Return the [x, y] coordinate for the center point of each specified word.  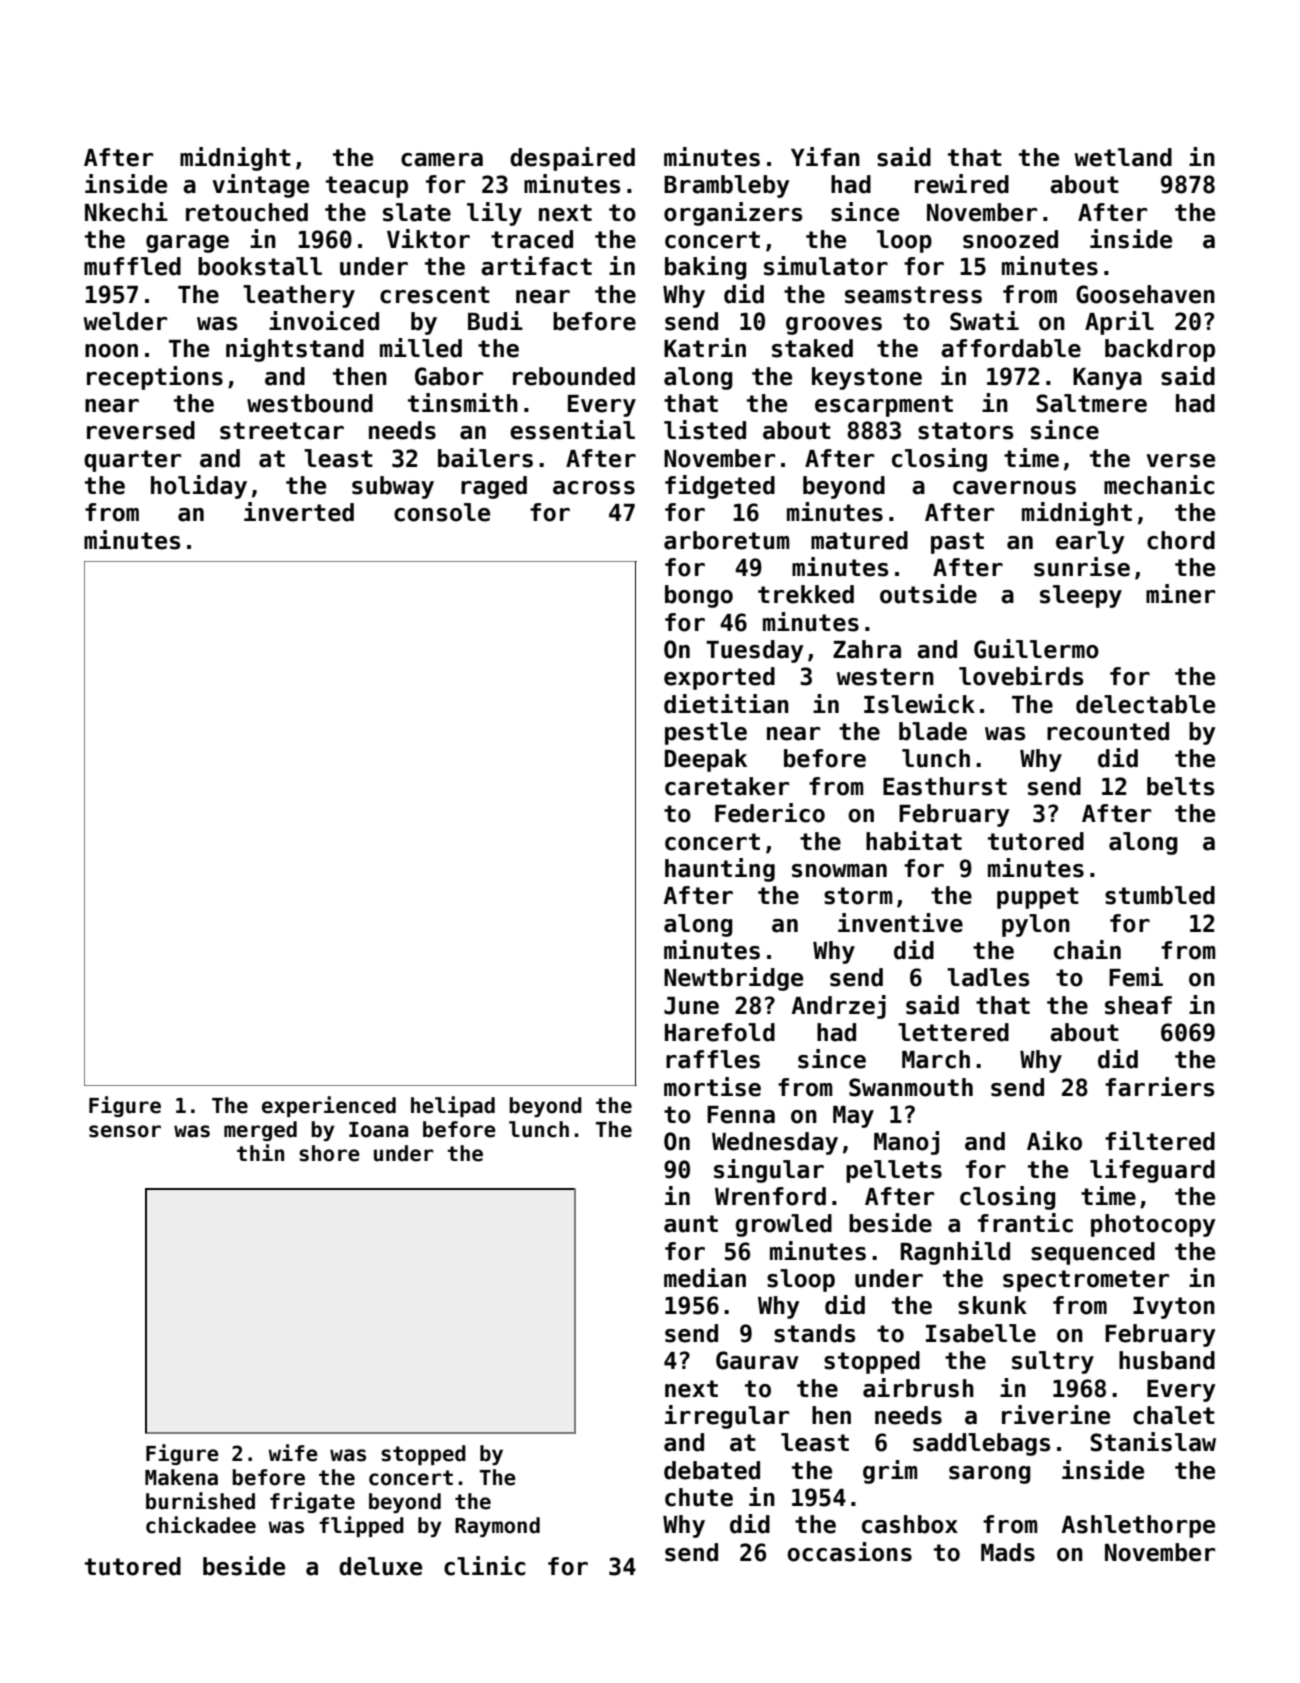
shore [329, 1153]
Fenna [741, 1115]
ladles [988, 977]
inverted [299, 512]
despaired [572, 159]
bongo [699, 596]
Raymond [497, 1527]
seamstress [913, 295]
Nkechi [126, 212]
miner [1180, 594]
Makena [181, 1477]
